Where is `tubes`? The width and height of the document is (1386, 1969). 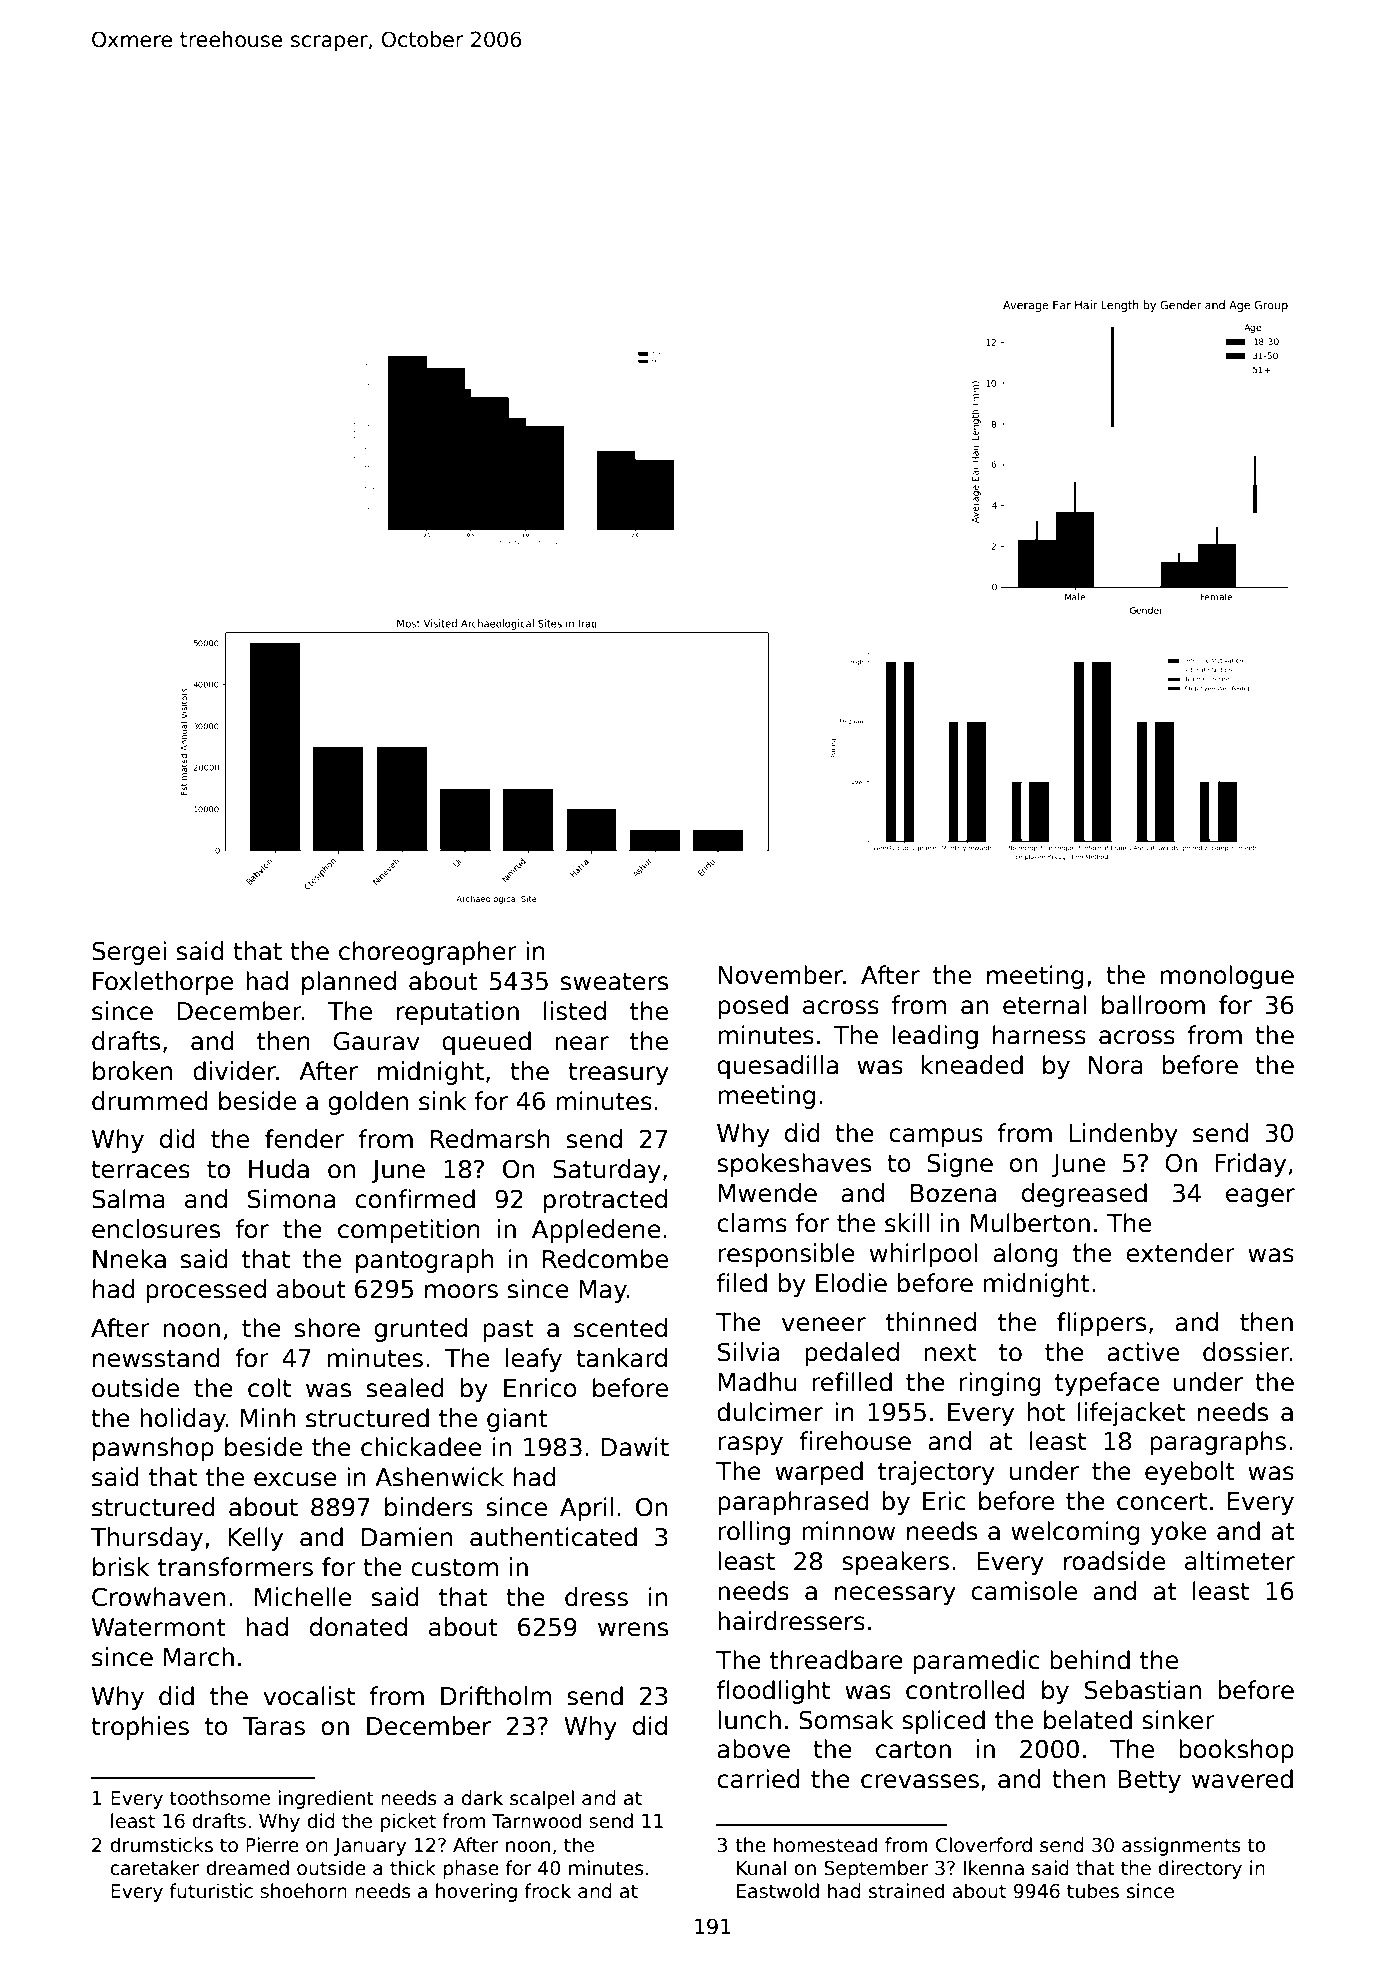
tubes is located at coordinates (1093, 1891).
